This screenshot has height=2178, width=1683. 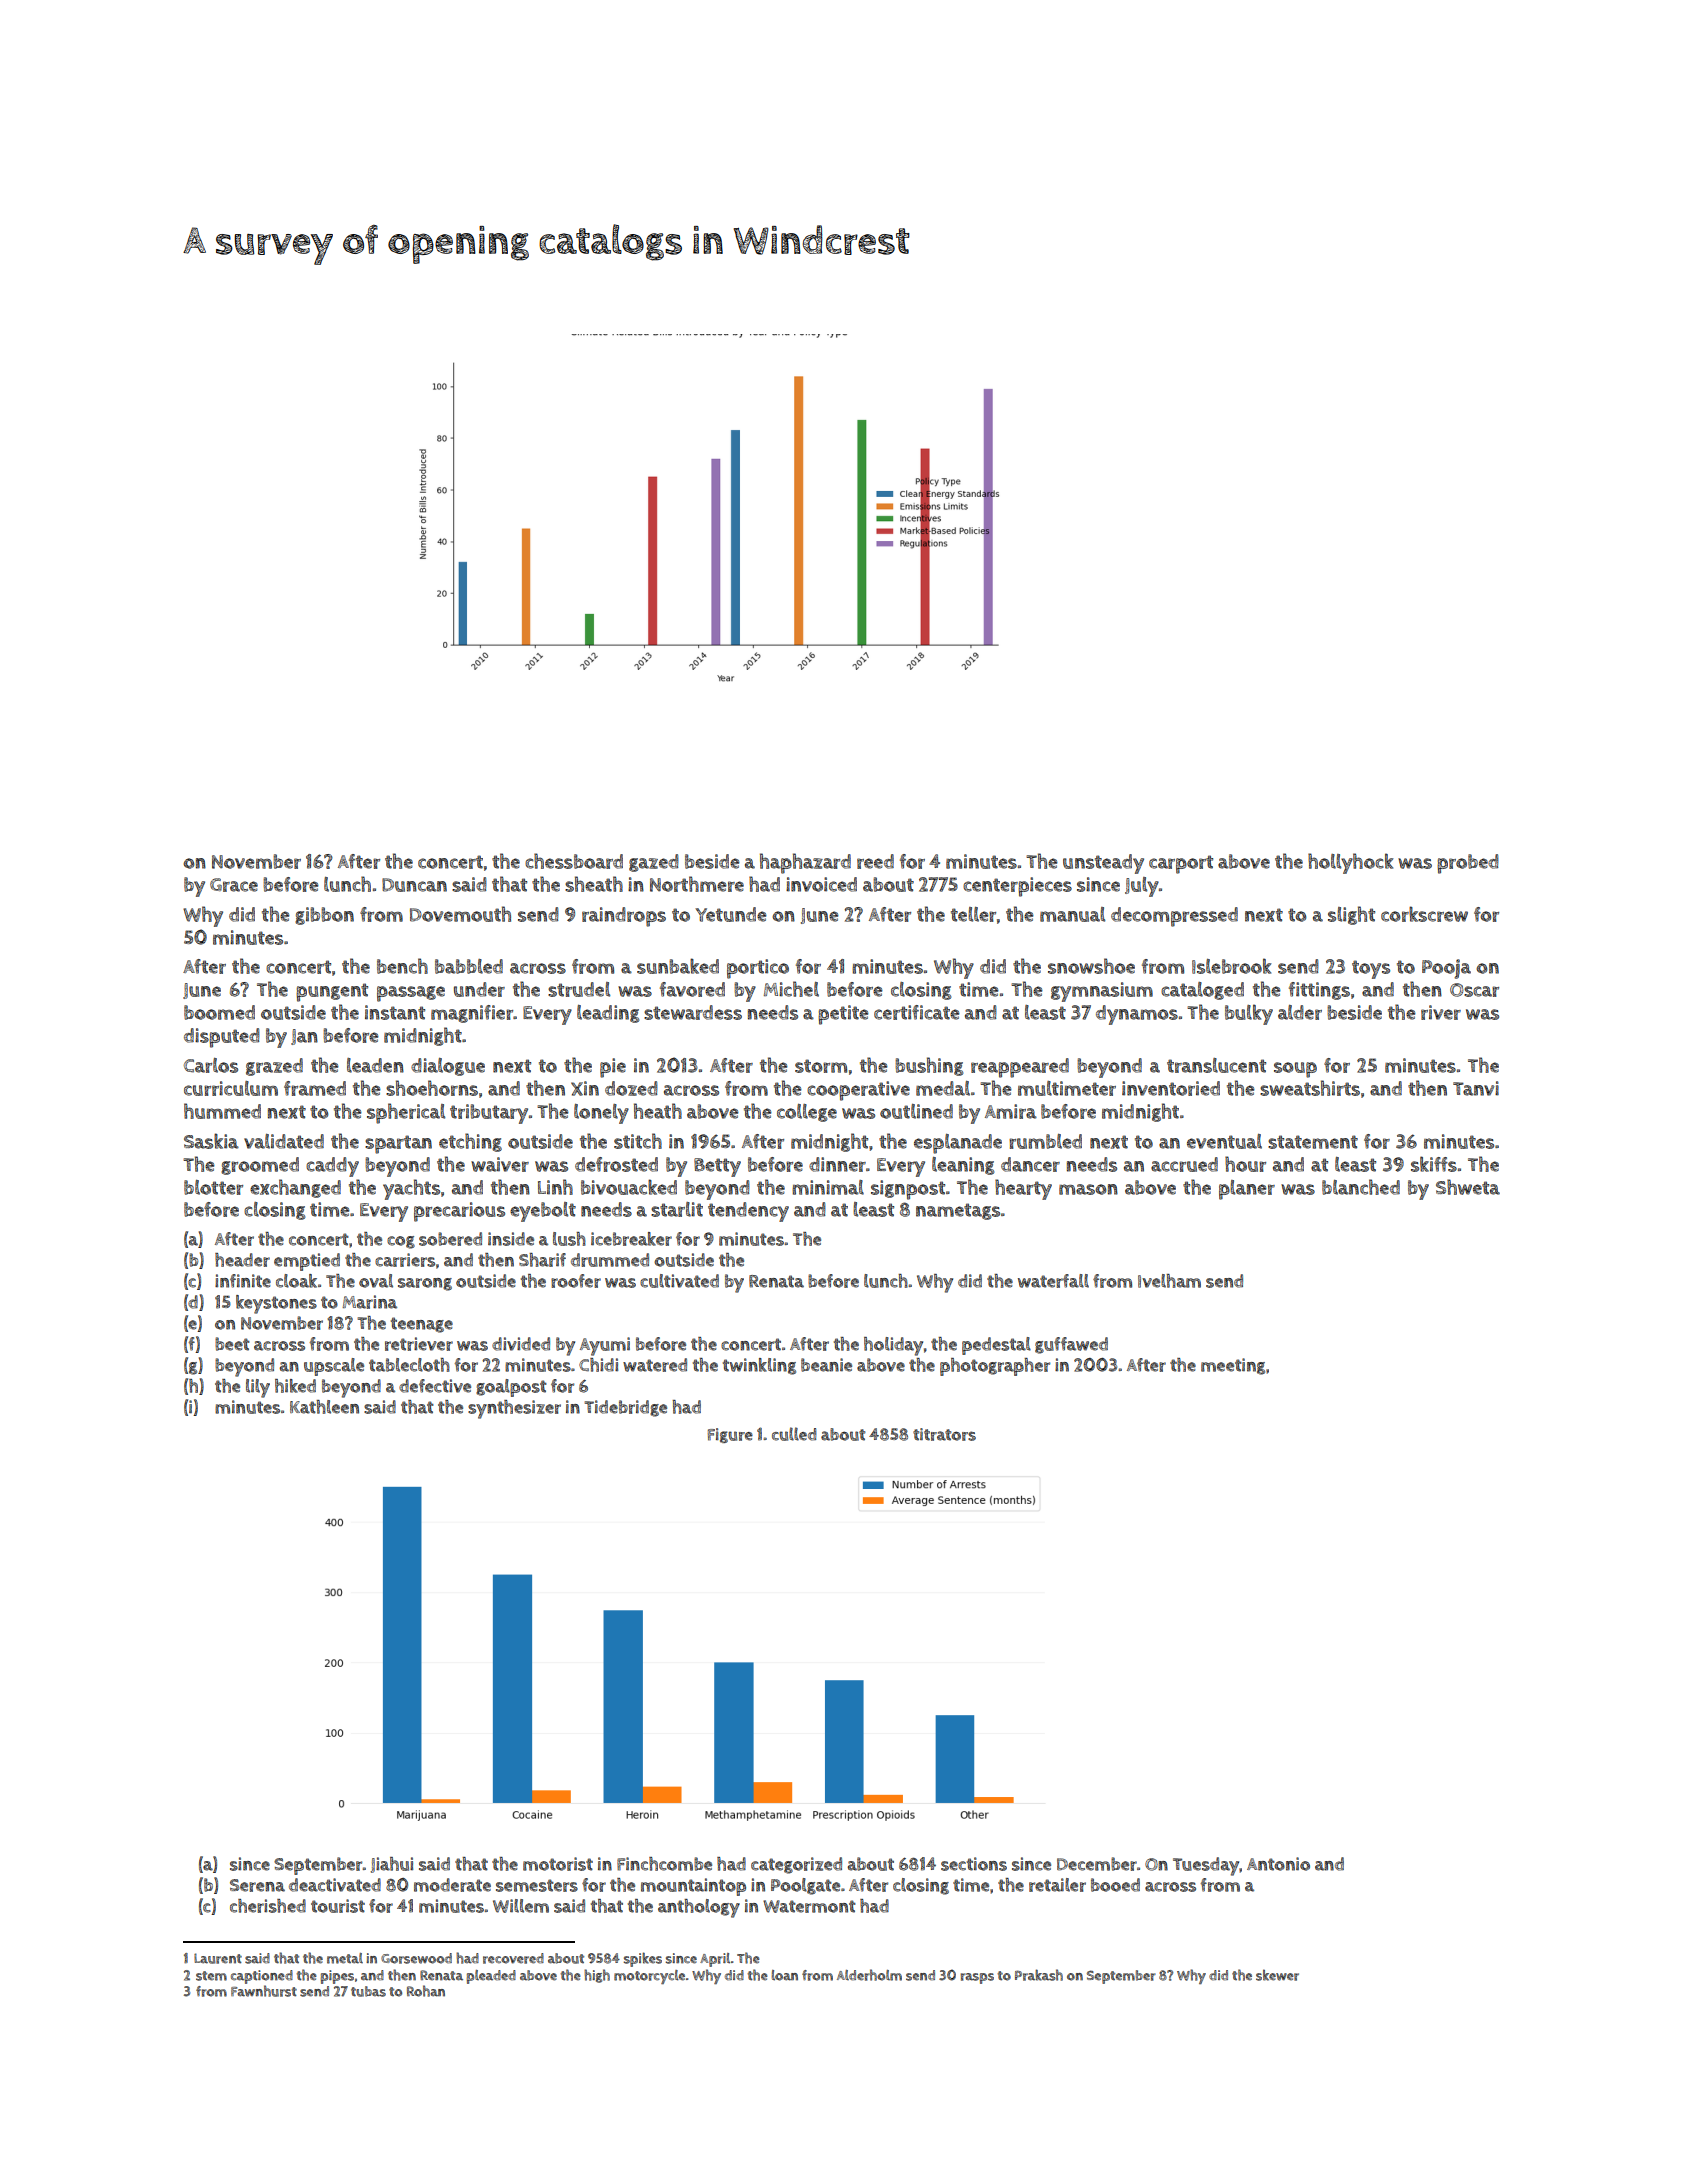 I want to click on tubas, so click(x=368, y=1991).
